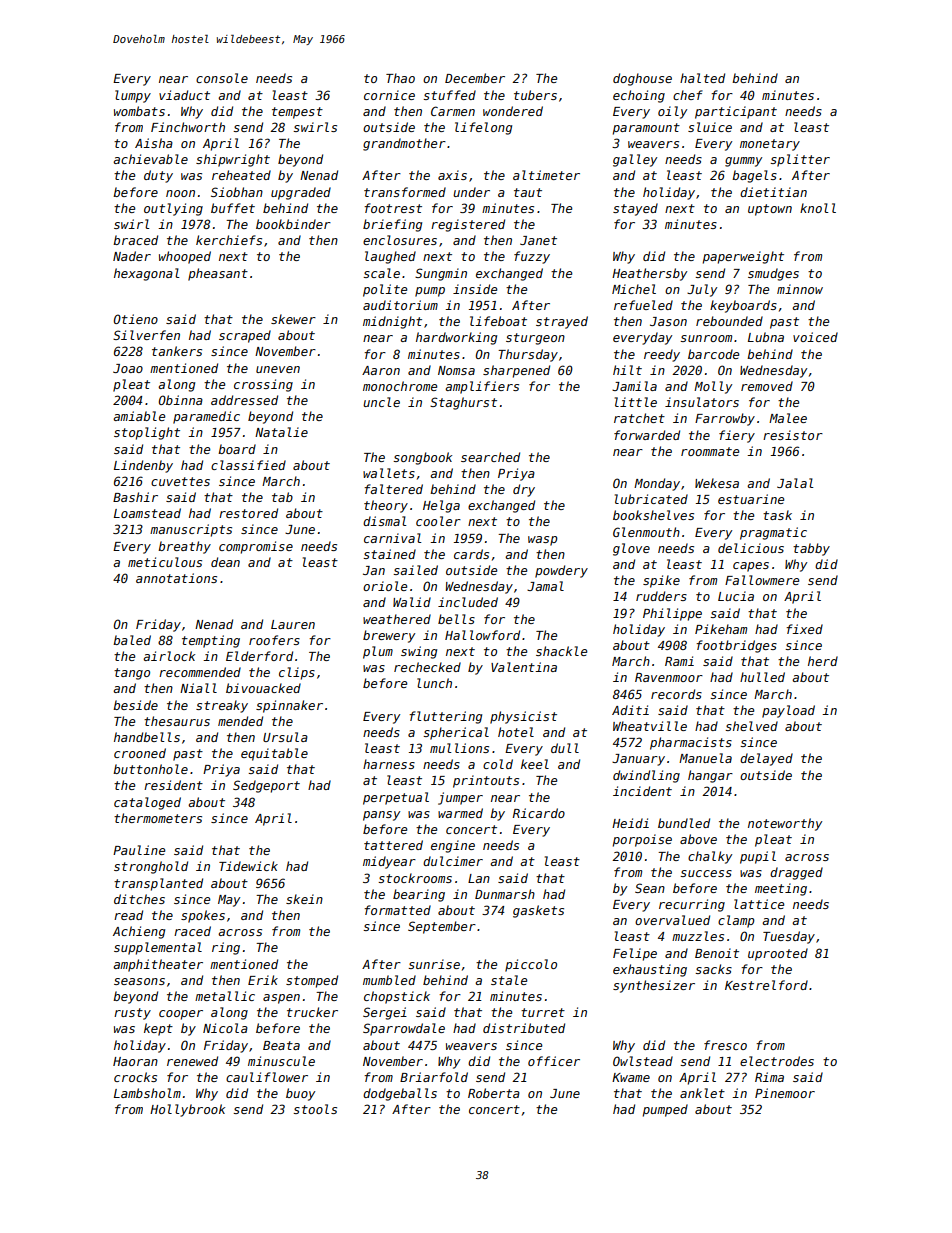 The width and height of the page is (952, 1233). I want to click on wasp, so click(543, 541).
